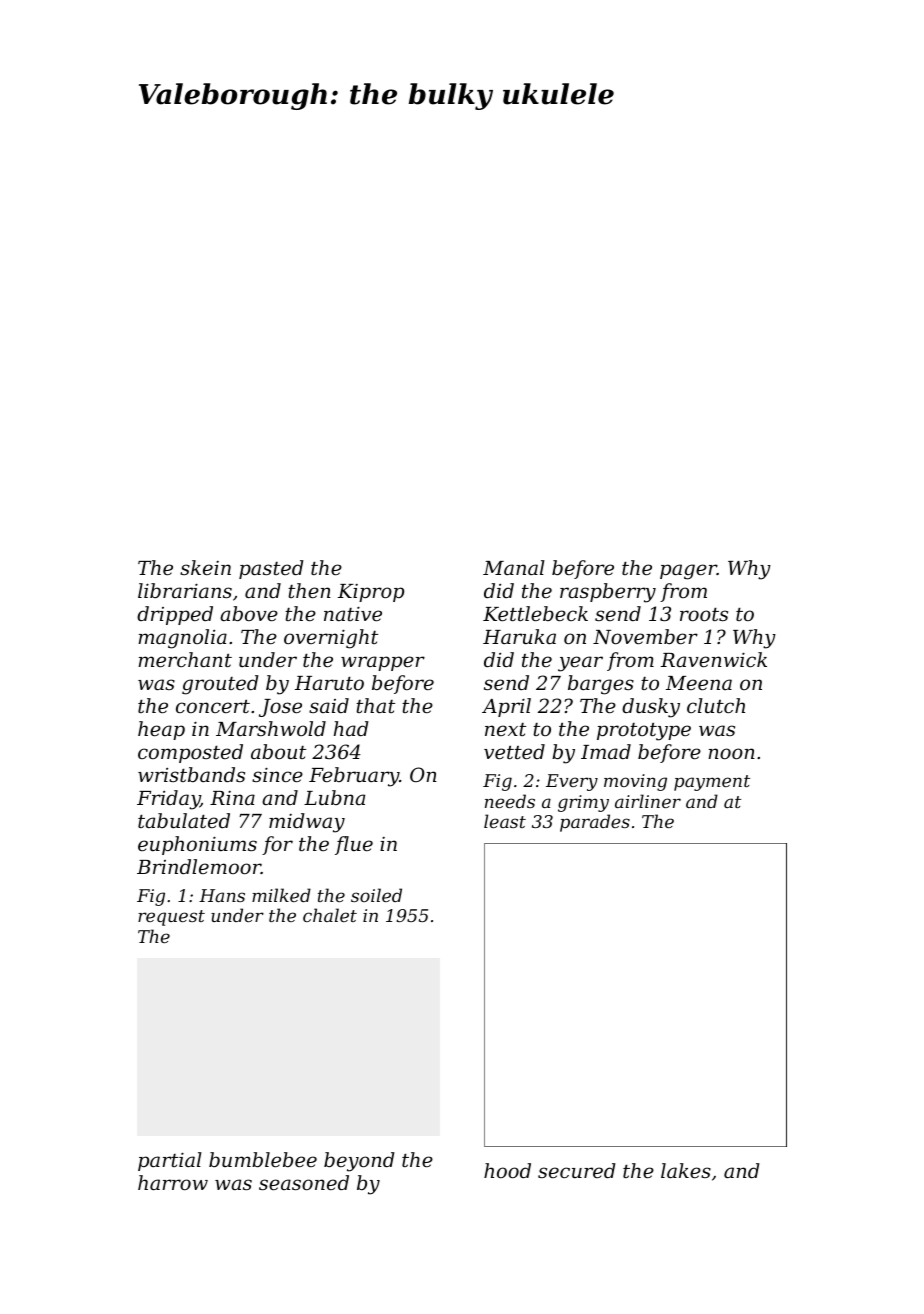 Image resolution: width=924 pixels, height=1314 pixels. I want to click on Kiprop, so click(371, 593).
